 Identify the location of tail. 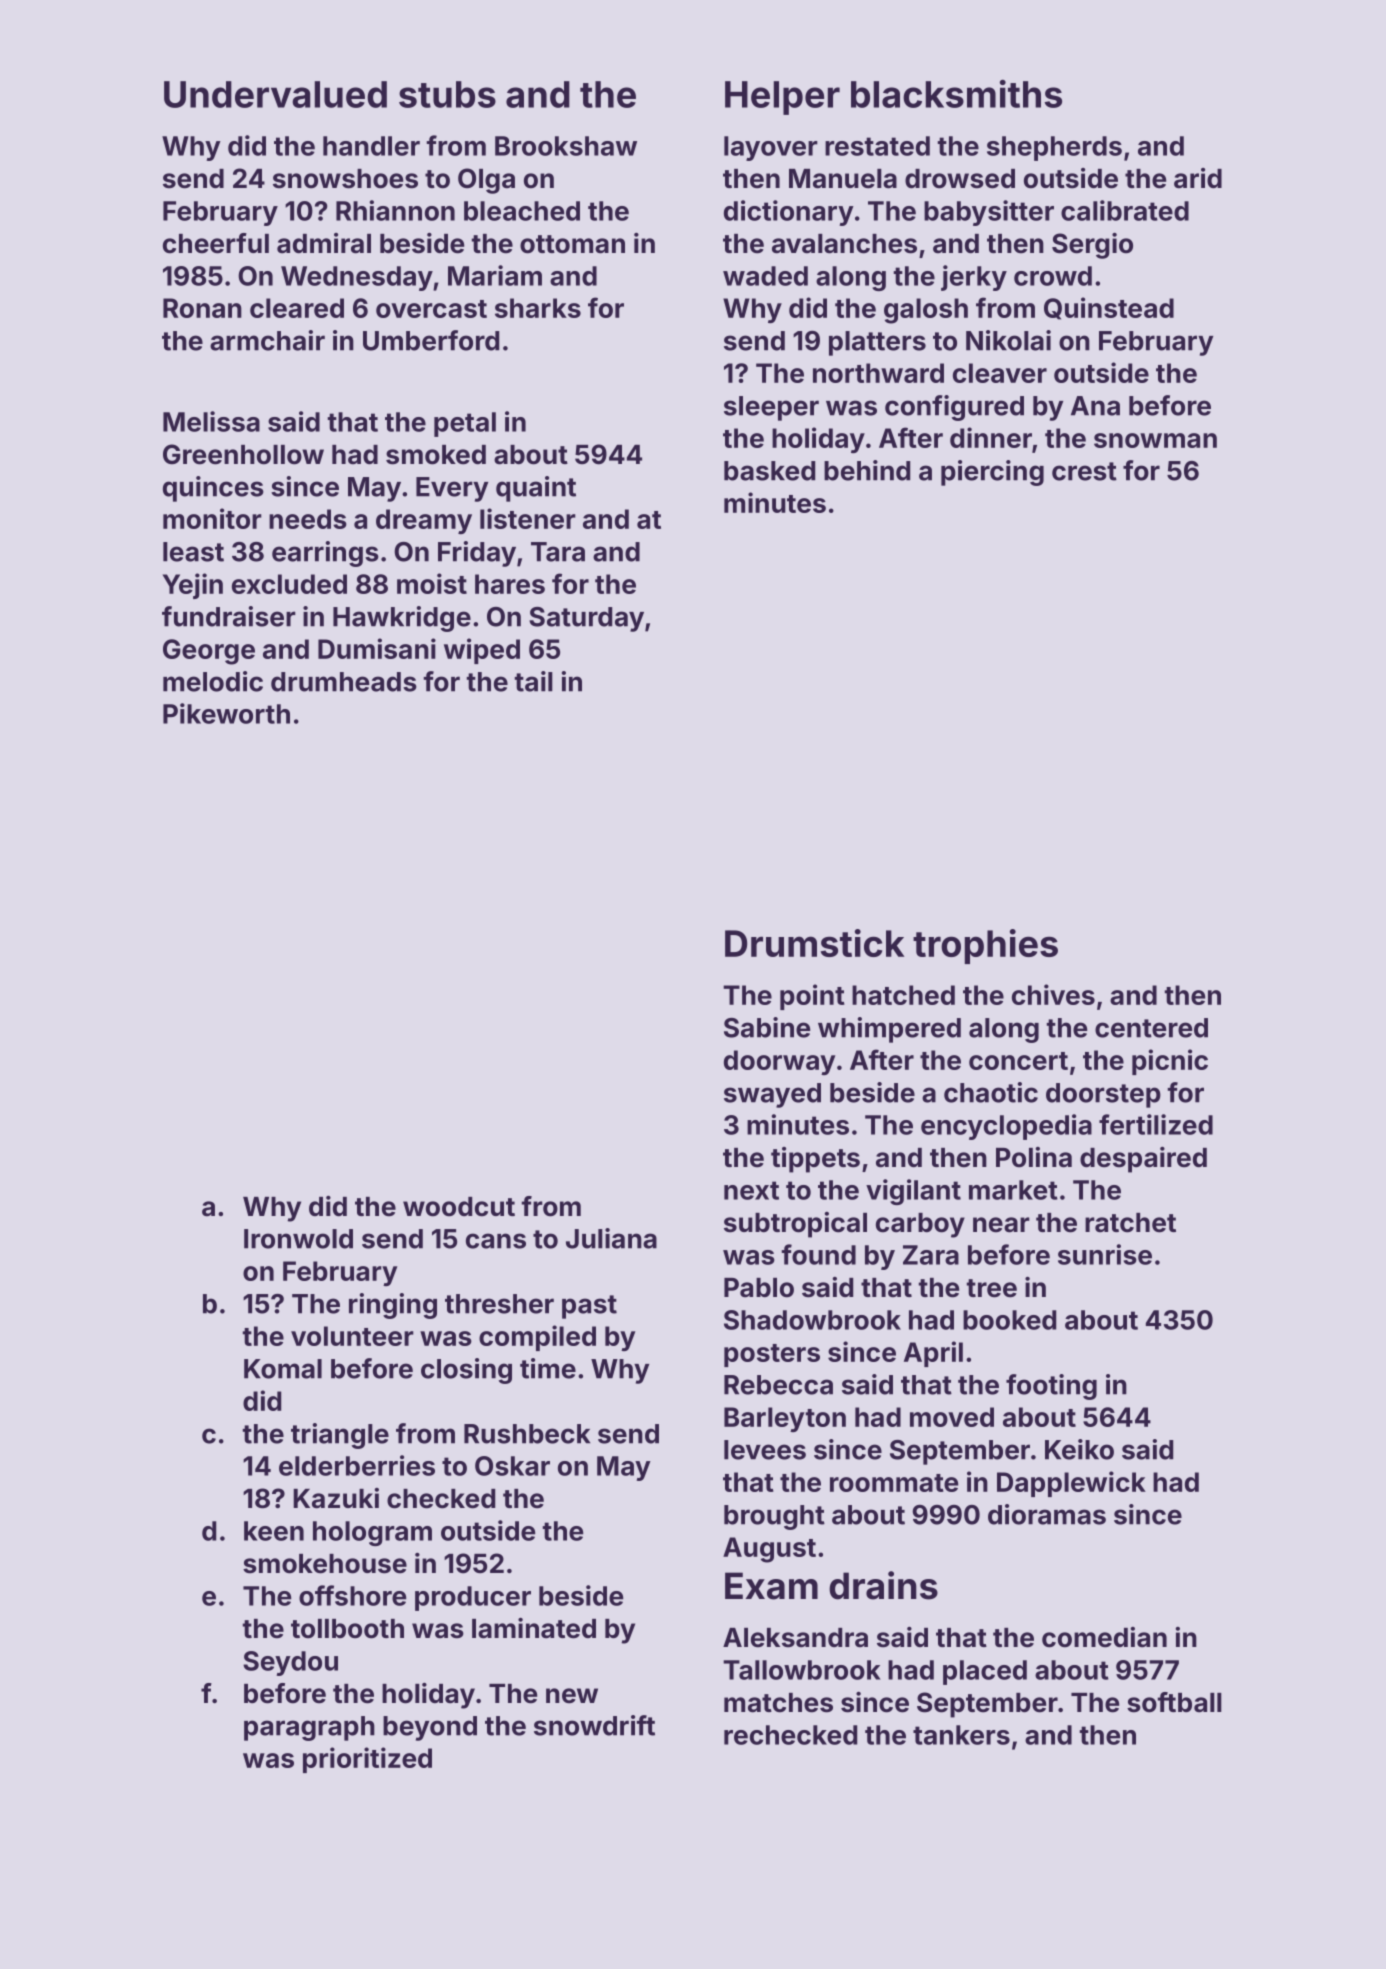
(533, 681).
